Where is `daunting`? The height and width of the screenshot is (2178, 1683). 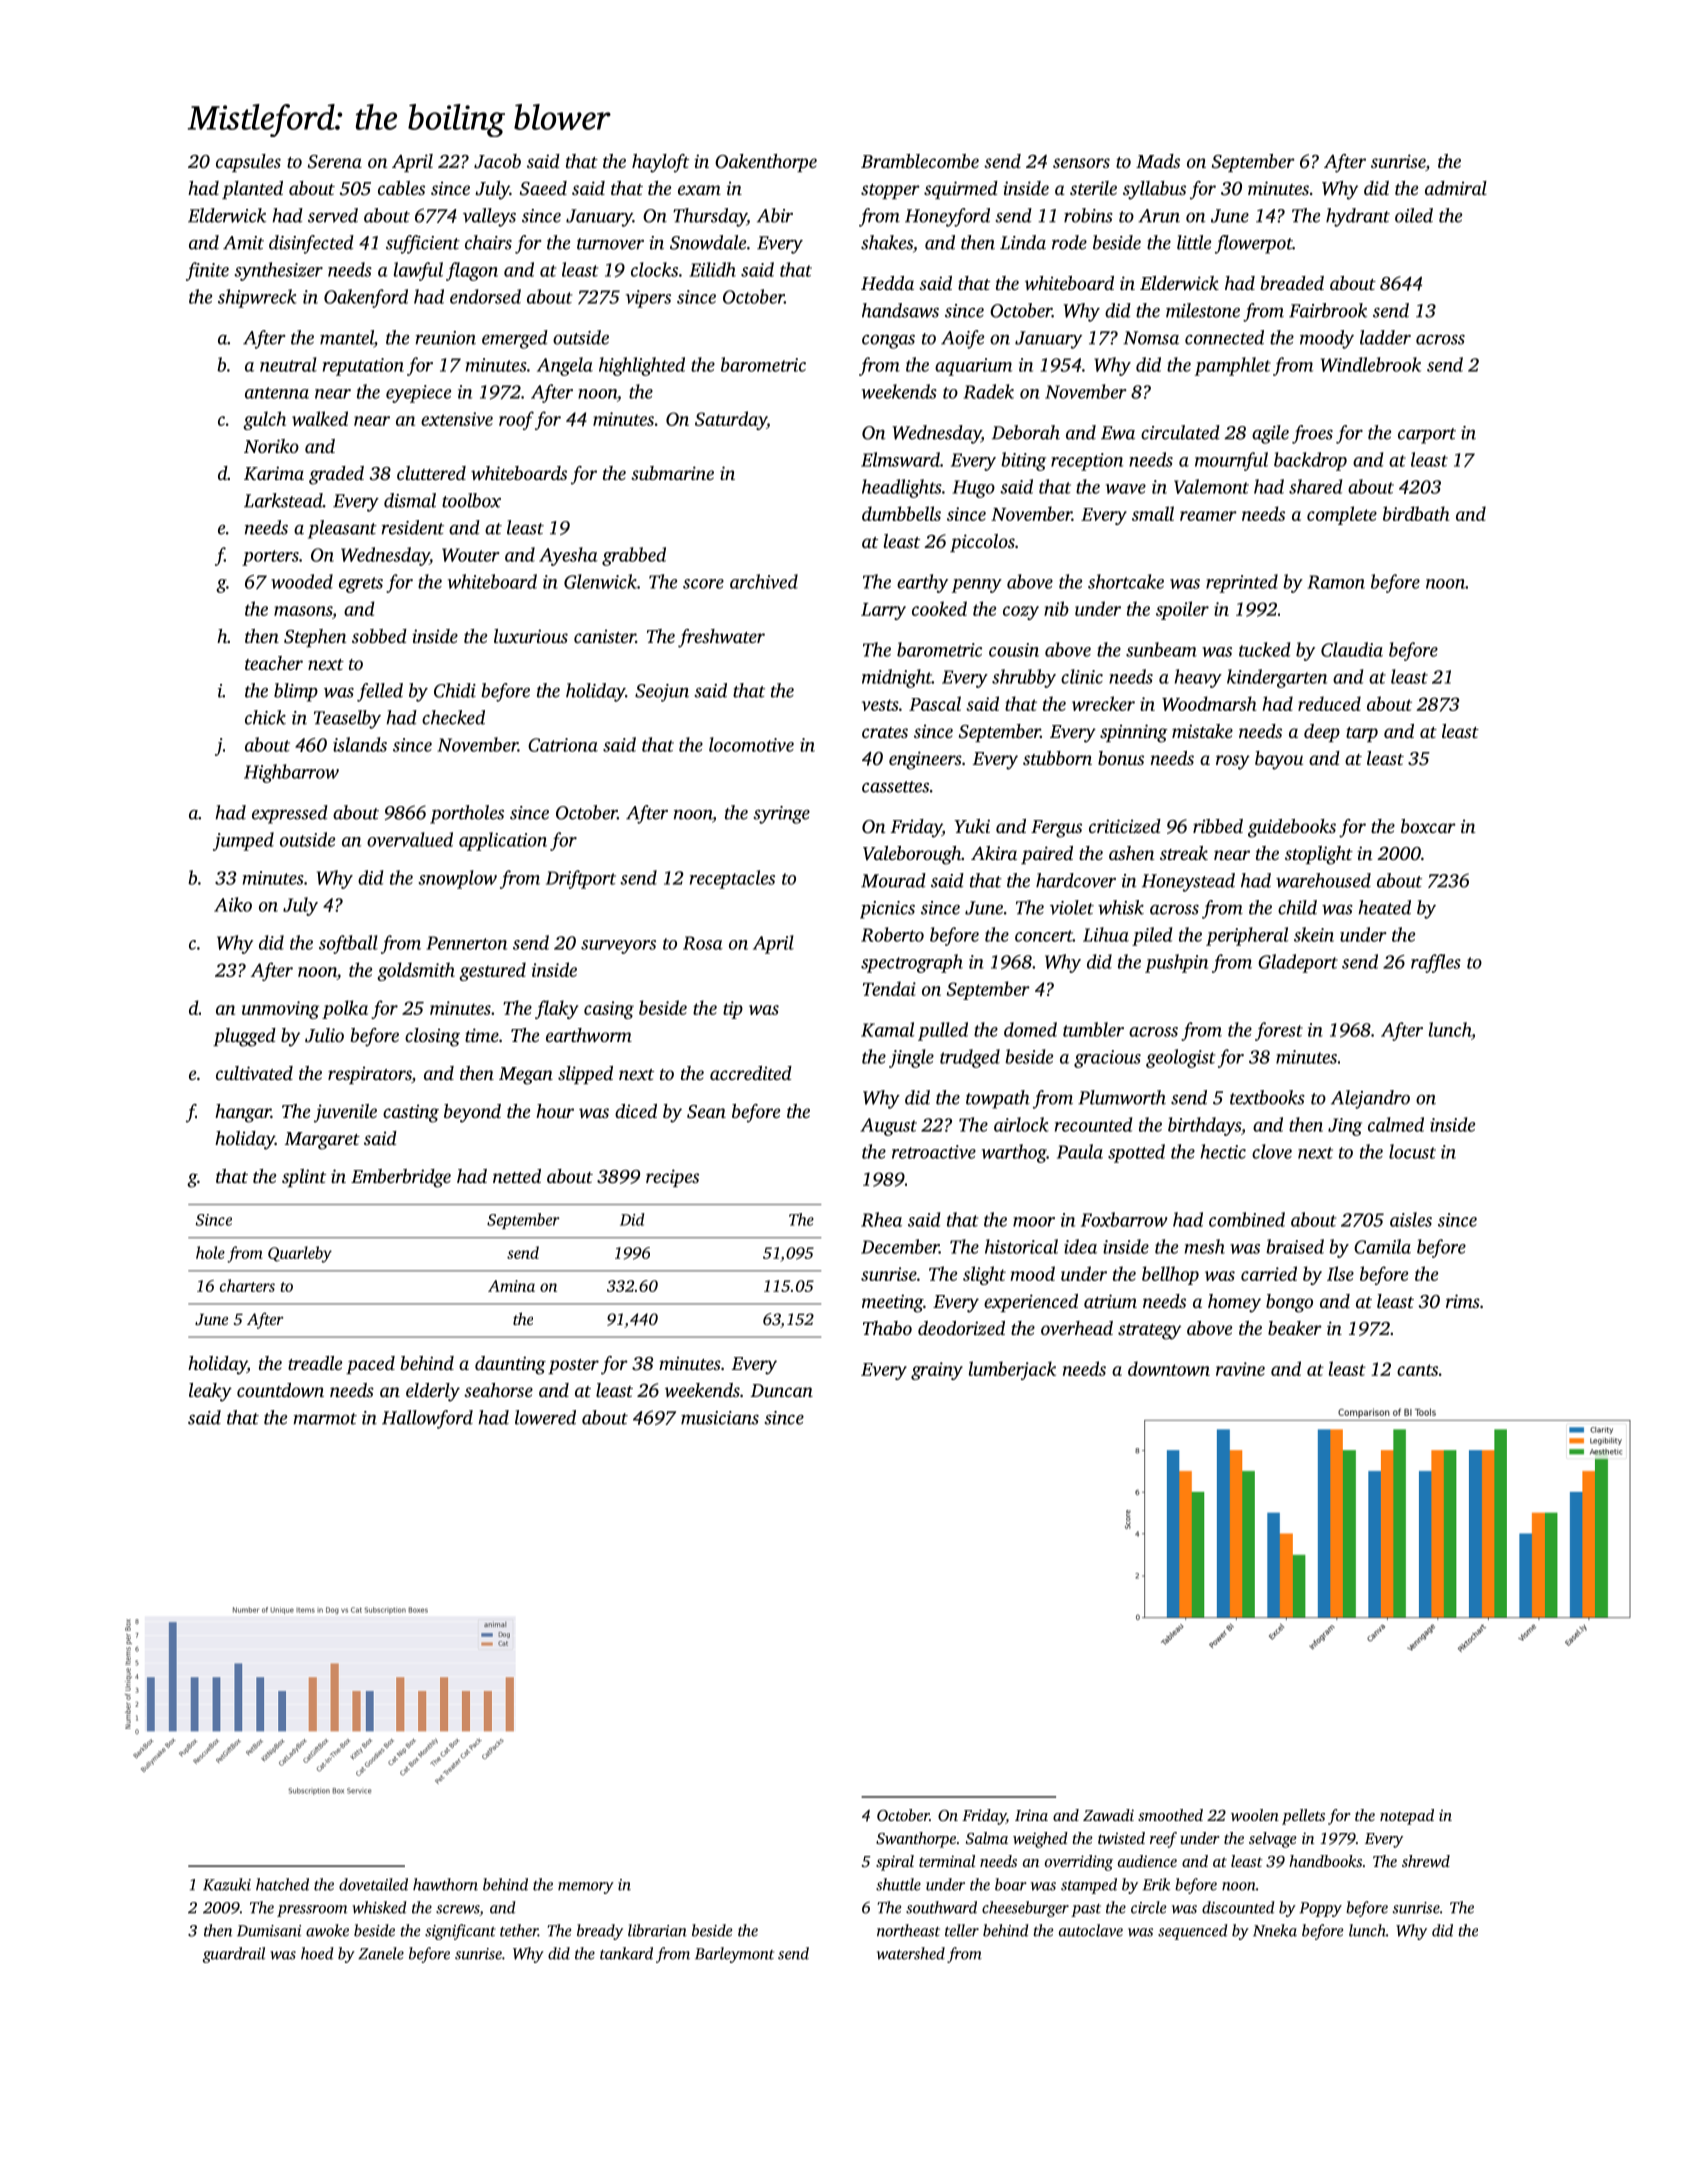
daunting is located at coordinates (510, 1365).
